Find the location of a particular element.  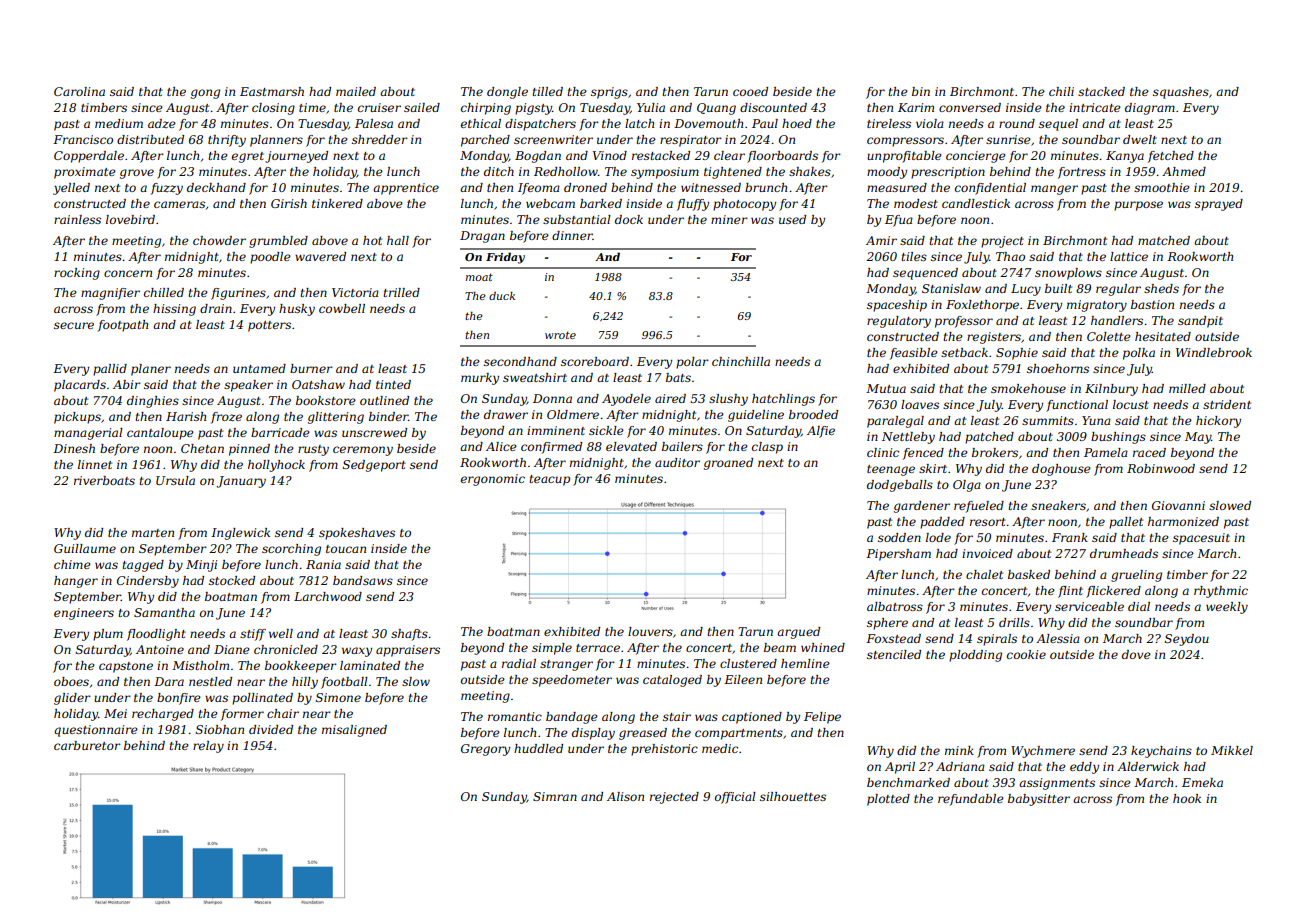

regulatory is located at coordinates (899, 322).
